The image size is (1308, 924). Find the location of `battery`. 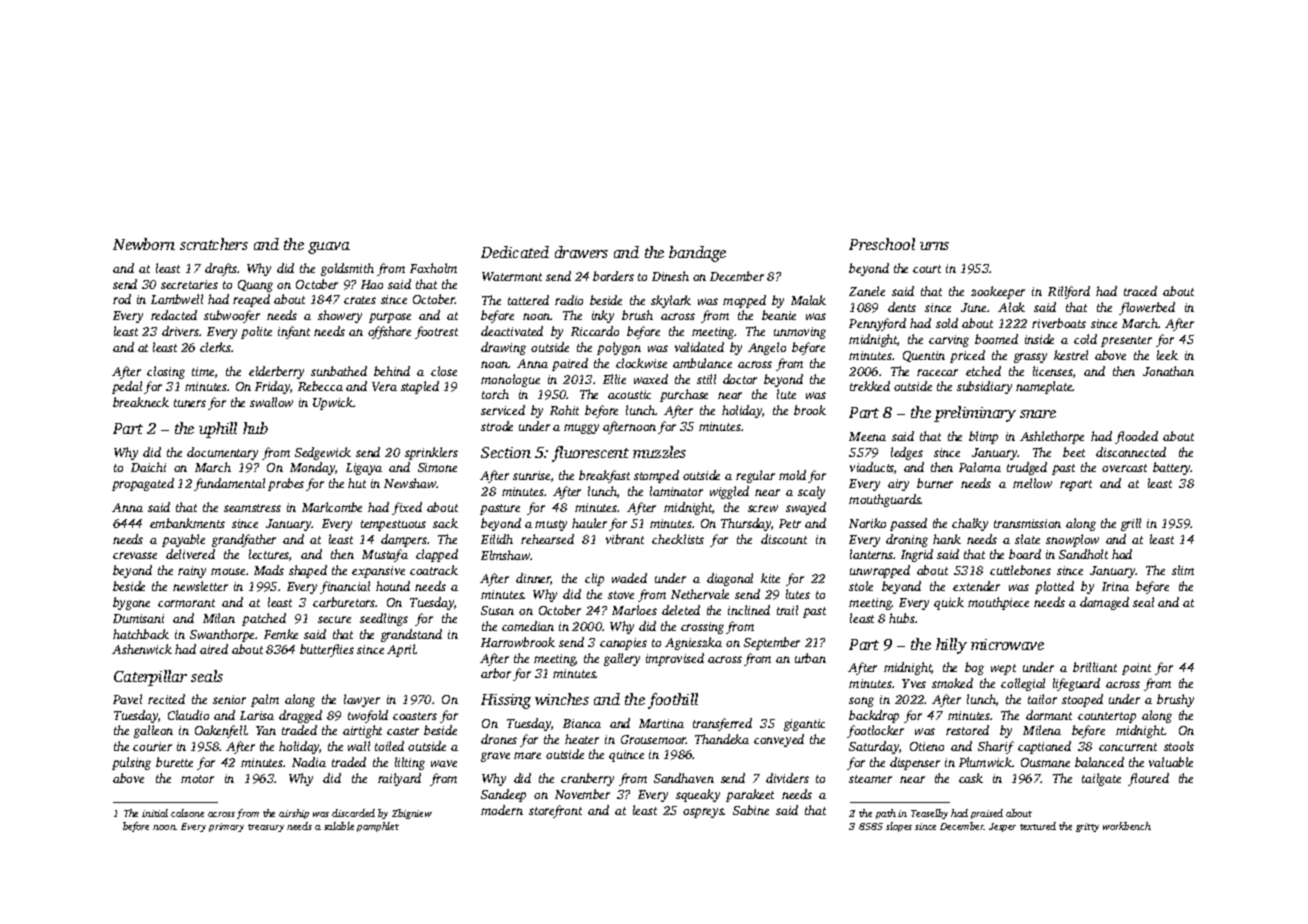

battery is located at coordinates (1172, 468).
